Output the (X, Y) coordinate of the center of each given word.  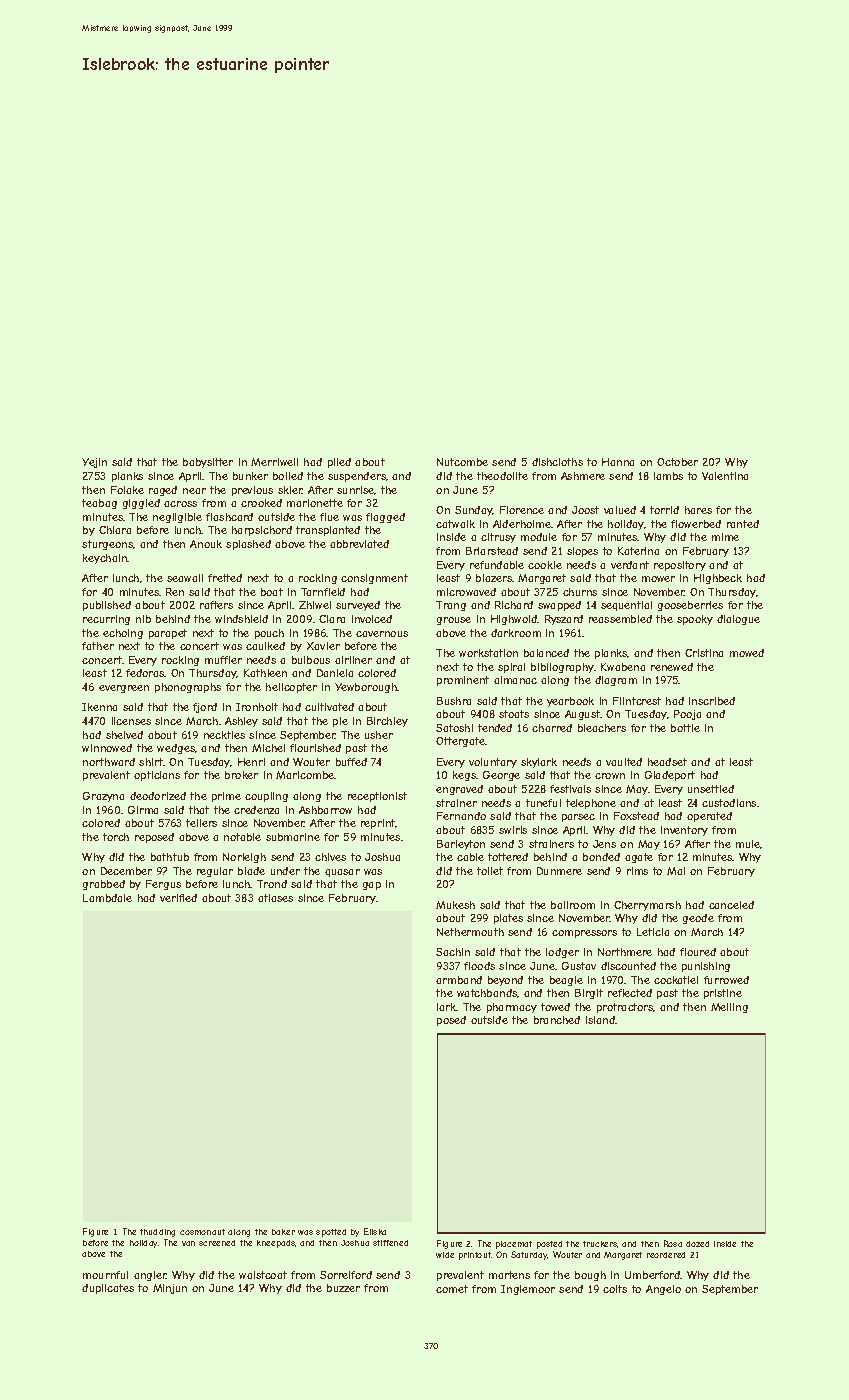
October (677, 462)
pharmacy (512, 1008)
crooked (261, 503)
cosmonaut (202, 1232)
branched (557, 1020)
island (600, 1020)
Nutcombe (462, 462)
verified (178, 898)
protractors (625, 1008)
